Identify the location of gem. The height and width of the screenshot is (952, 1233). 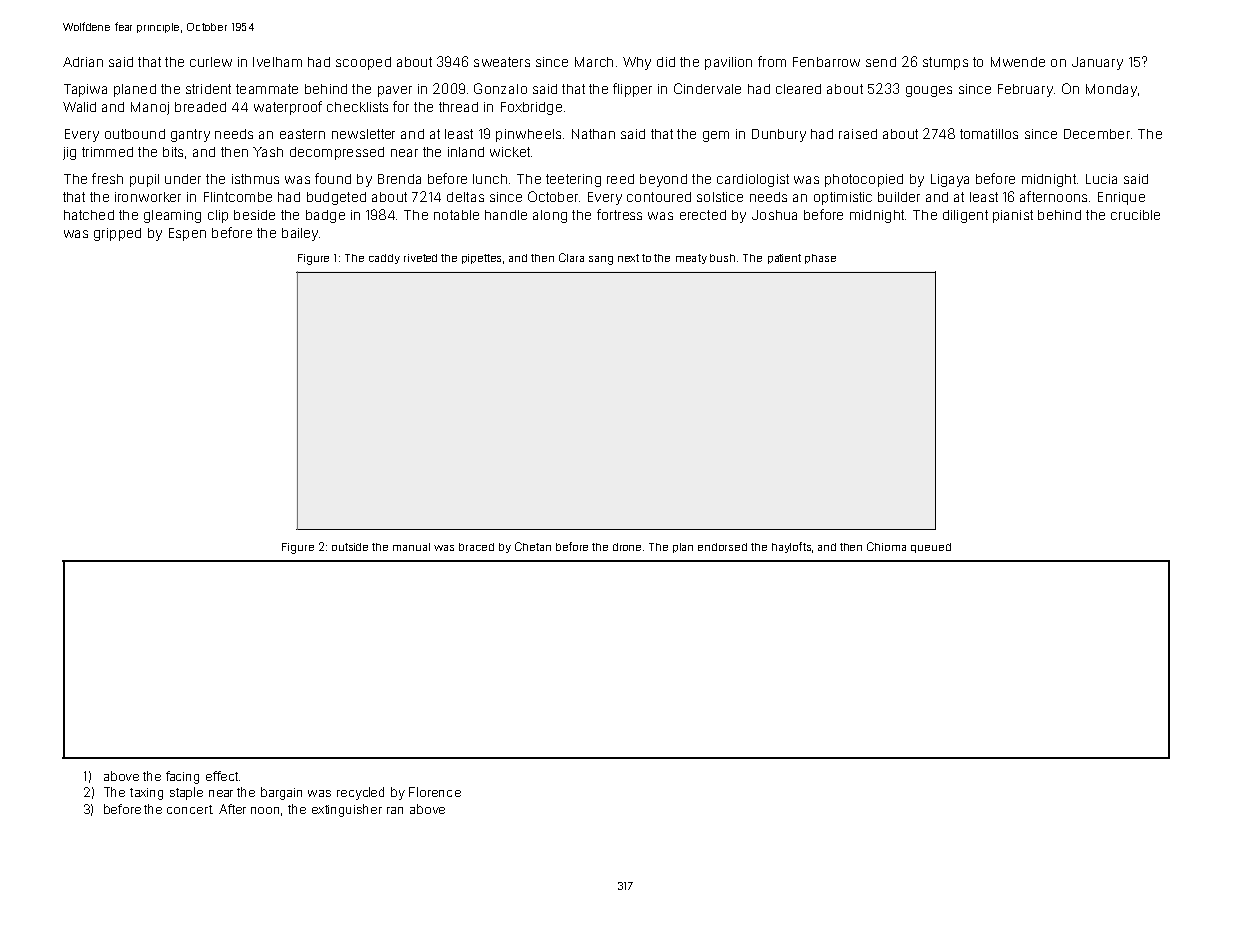
(716, 136).
